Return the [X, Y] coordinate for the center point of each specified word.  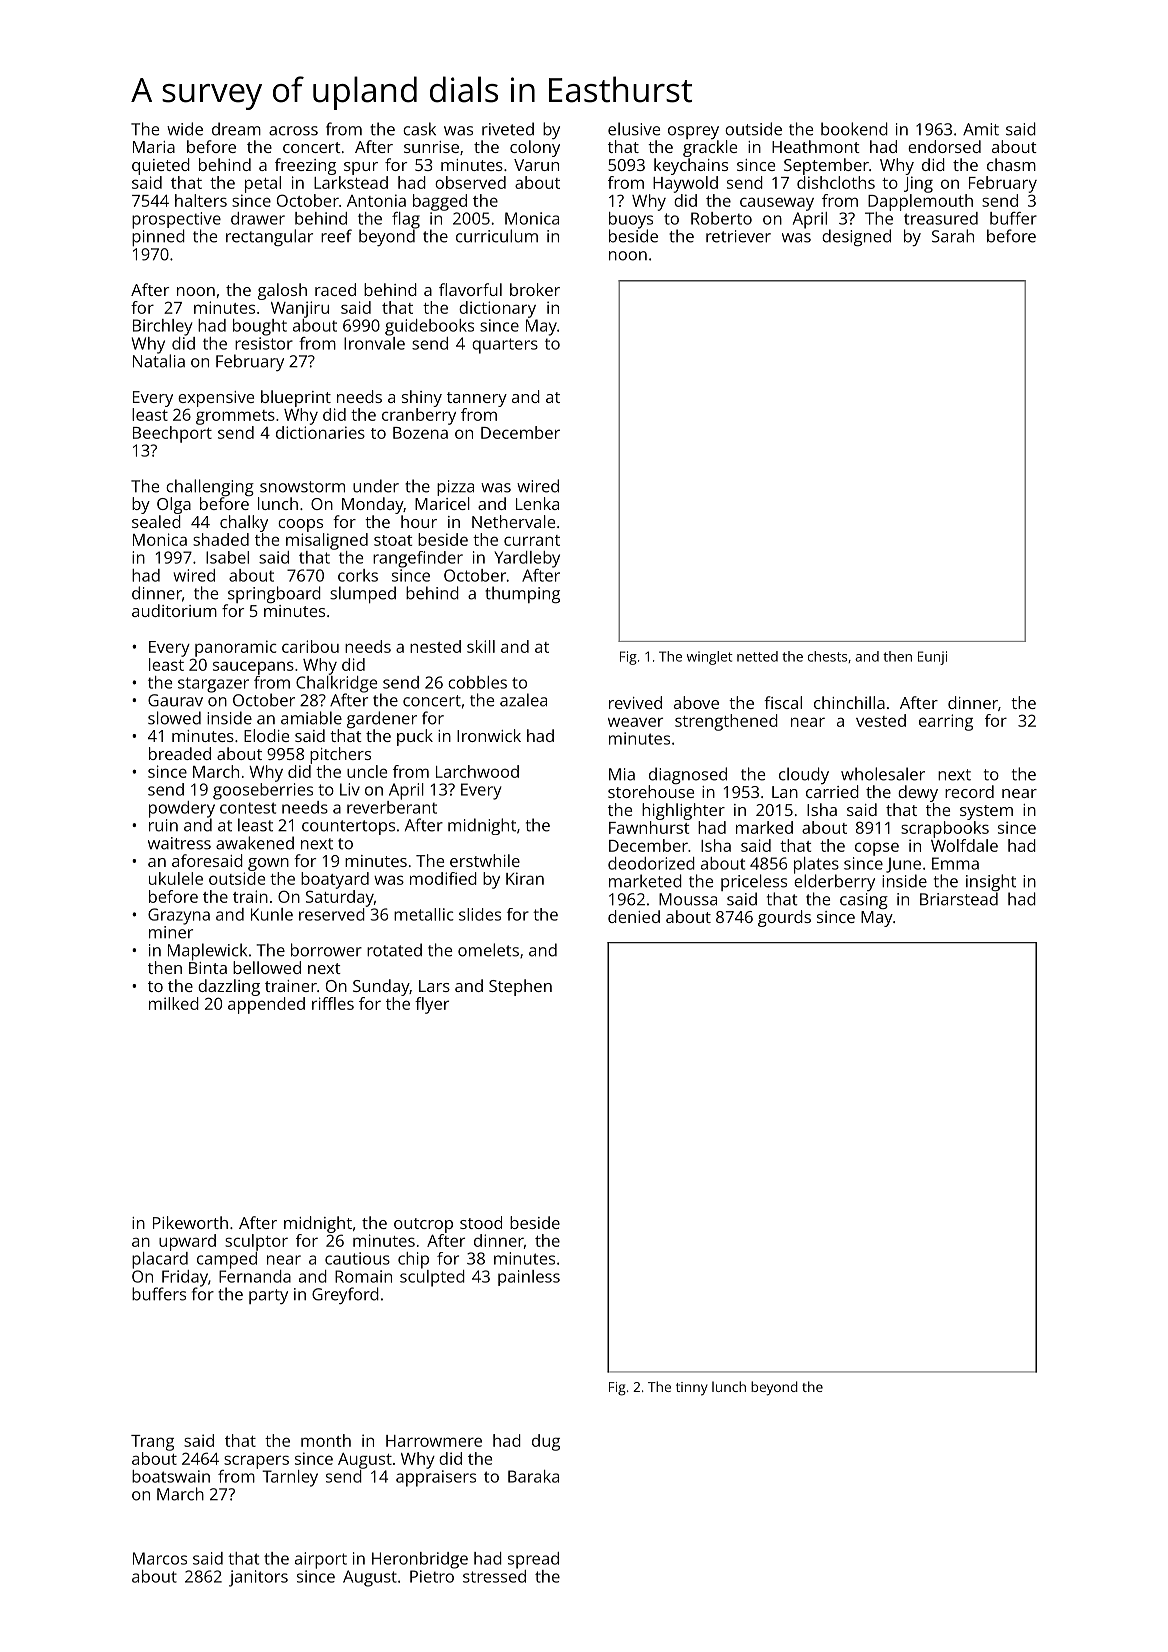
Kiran [525, 878]
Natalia [159, 361]
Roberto [721, 218]
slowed [174, 718]
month [326, 1440]
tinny [692, 1389]
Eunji [932, 658]
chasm [1011, 164]
